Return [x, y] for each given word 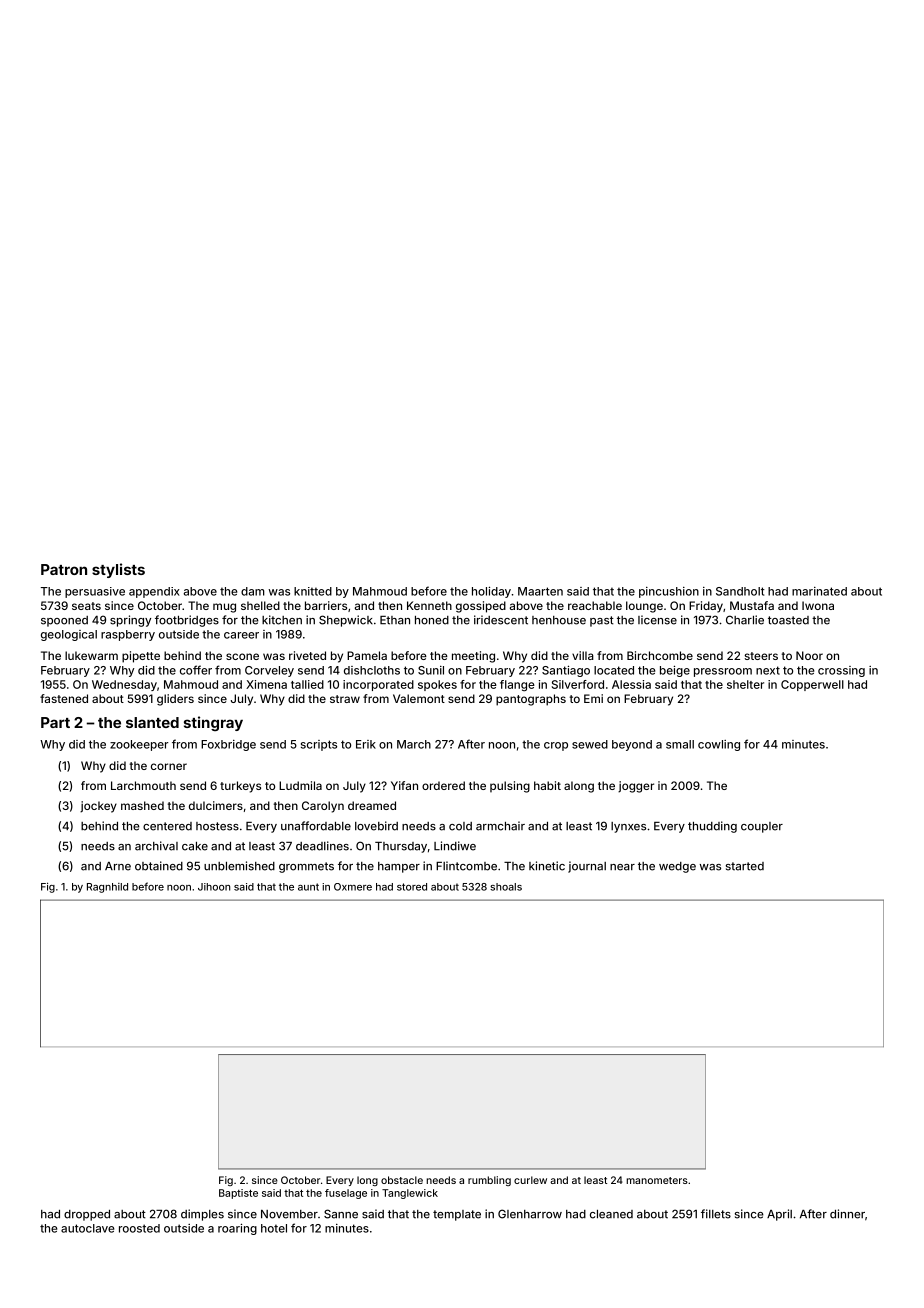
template [457, 1215]
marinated [819, 591]
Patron [64, 569]
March [414, 744]
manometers [657, 1180]
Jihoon [214, 887]
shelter [745, 684]
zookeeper [139, 745]
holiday [491, 592]
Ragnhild [107, 888]
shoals [506, 887]
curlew [530, 1180]
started [745, 866]
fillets [716, 1214]
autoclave [87, 1228]
